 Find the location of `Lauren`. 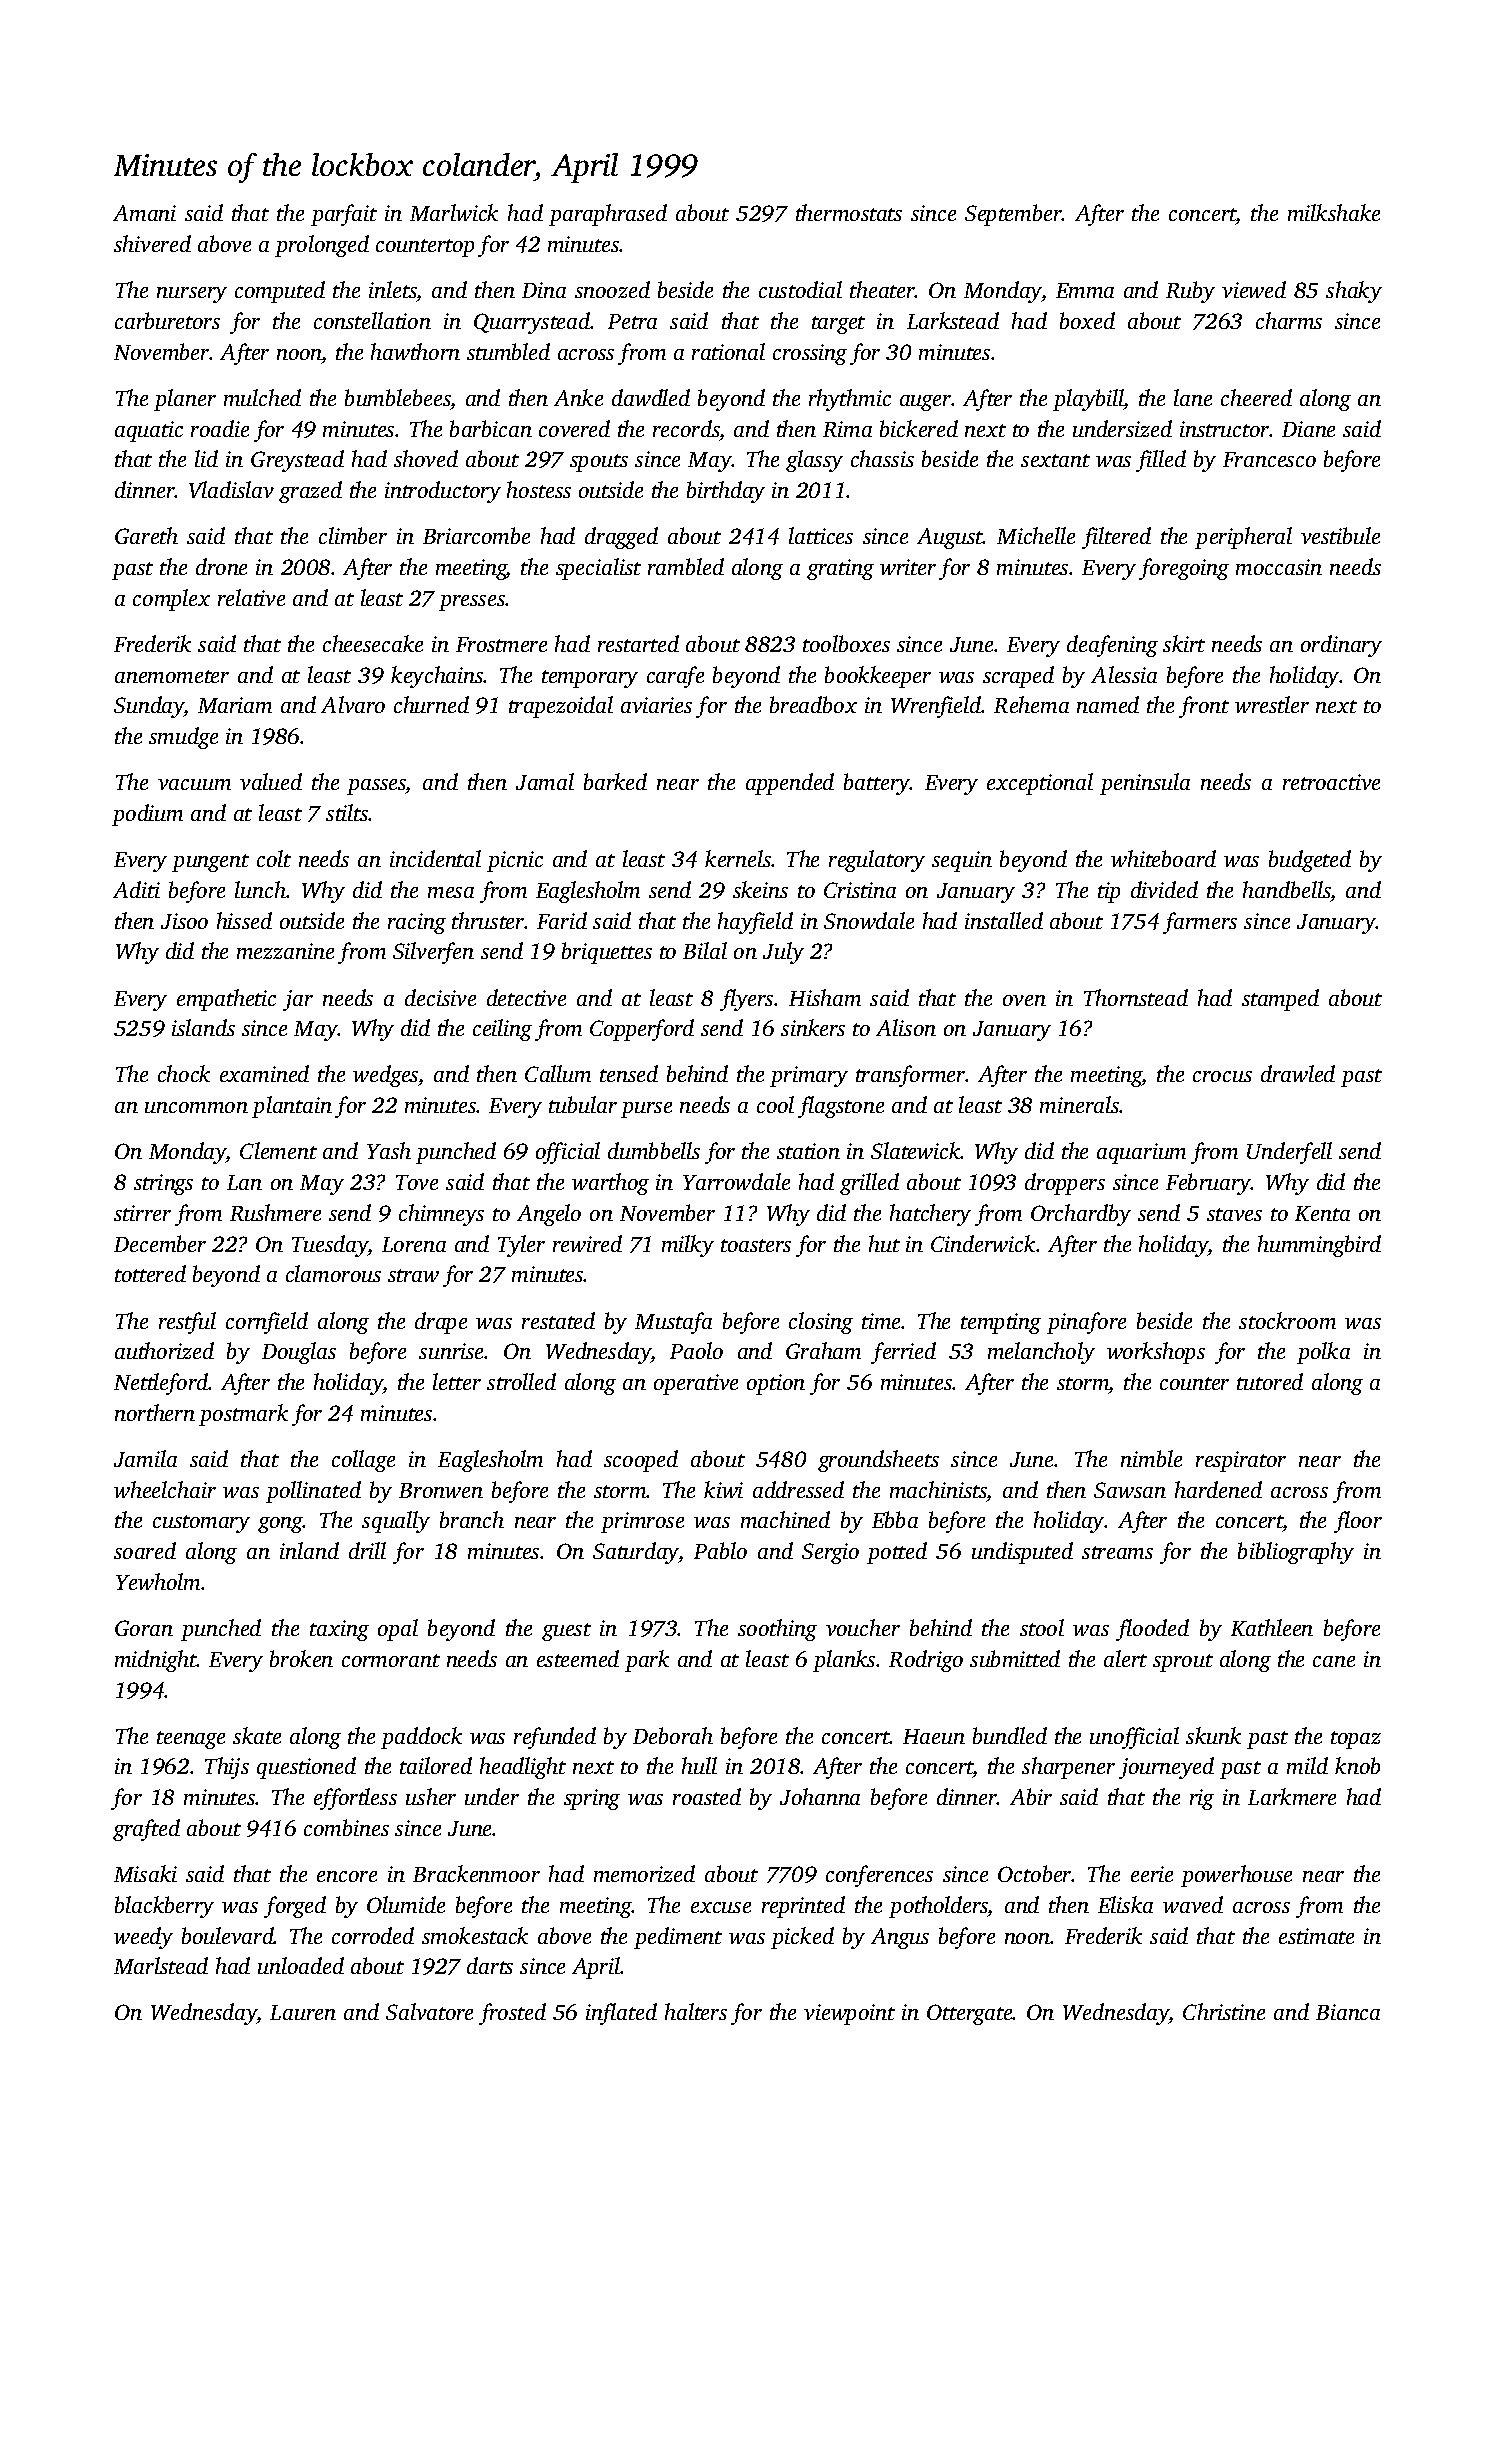

Lauren is located at coordinates (303, 2012).
